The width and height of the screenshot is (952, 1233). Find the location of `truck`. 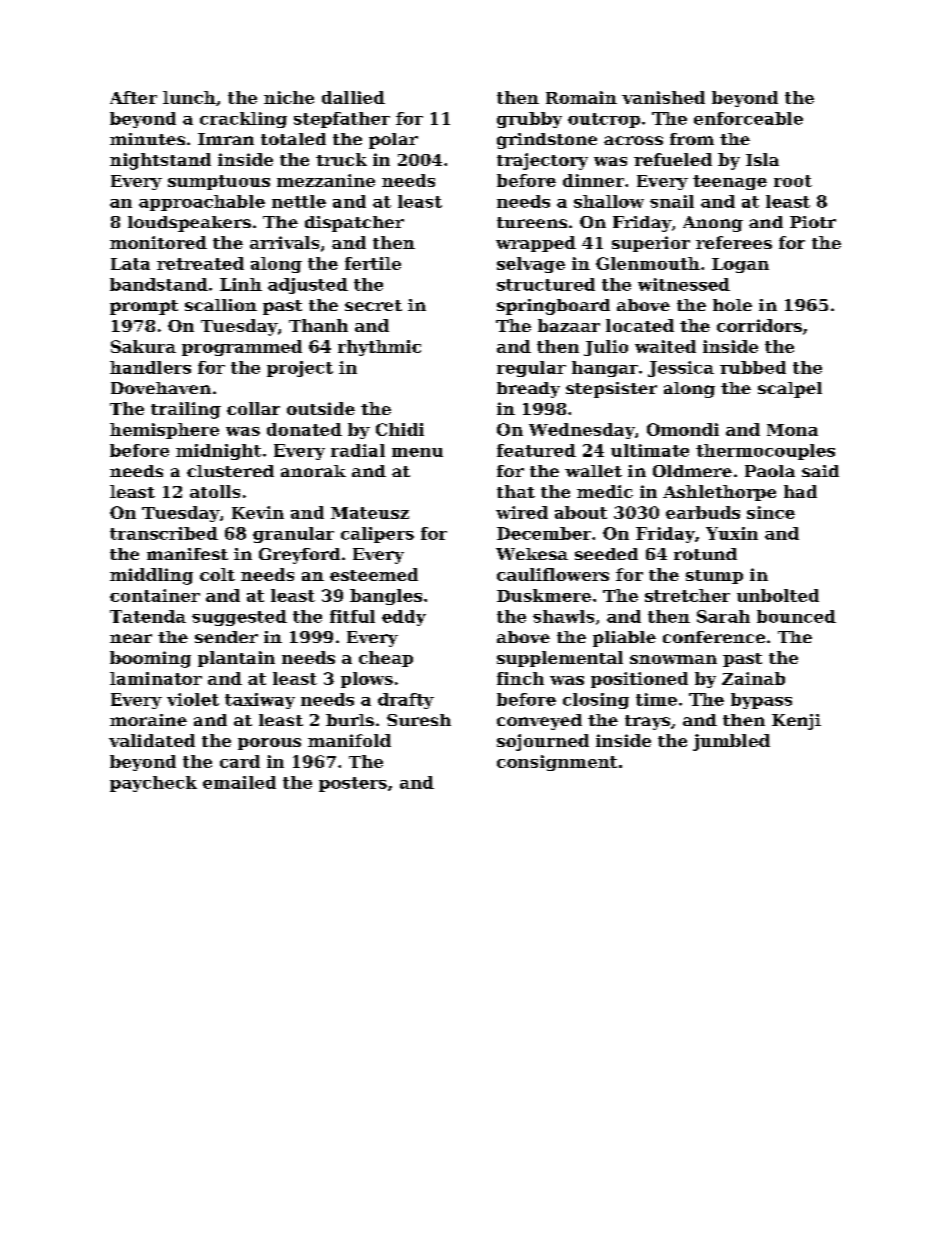

truck is located at coordinates (341, 159).
